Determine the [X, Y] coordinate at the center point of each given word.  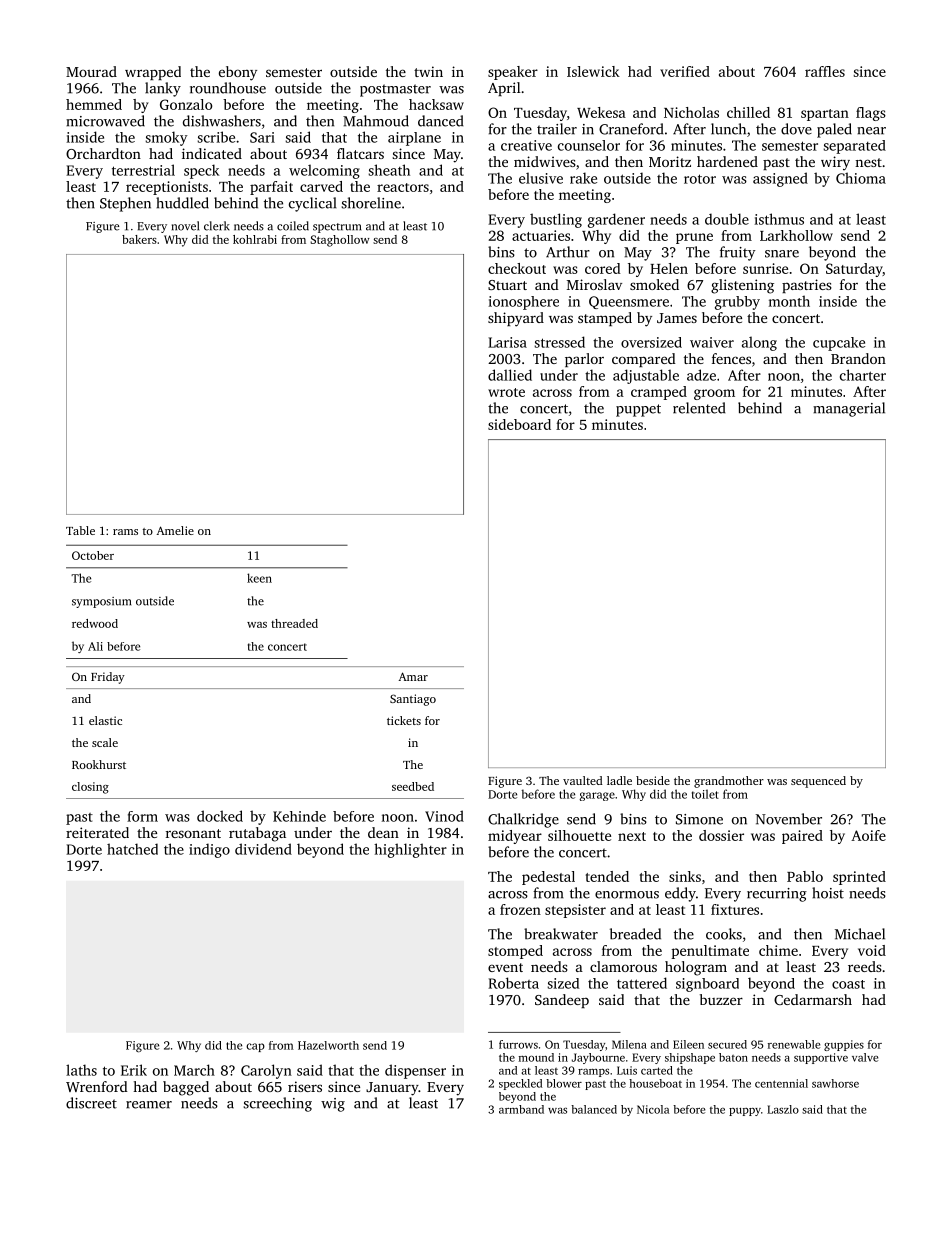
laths [81, 1070]
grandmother [729, 782]
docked [220, 816]
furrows [518, 1044]
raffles [825, 71]
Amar [413, 676]
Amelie [175, 530]
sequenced [818, 782]
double [727, 219]
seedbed [413, 786]
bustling [556, 220]
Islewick [593, 71]
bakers [139, 239]
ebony [238, 73]
